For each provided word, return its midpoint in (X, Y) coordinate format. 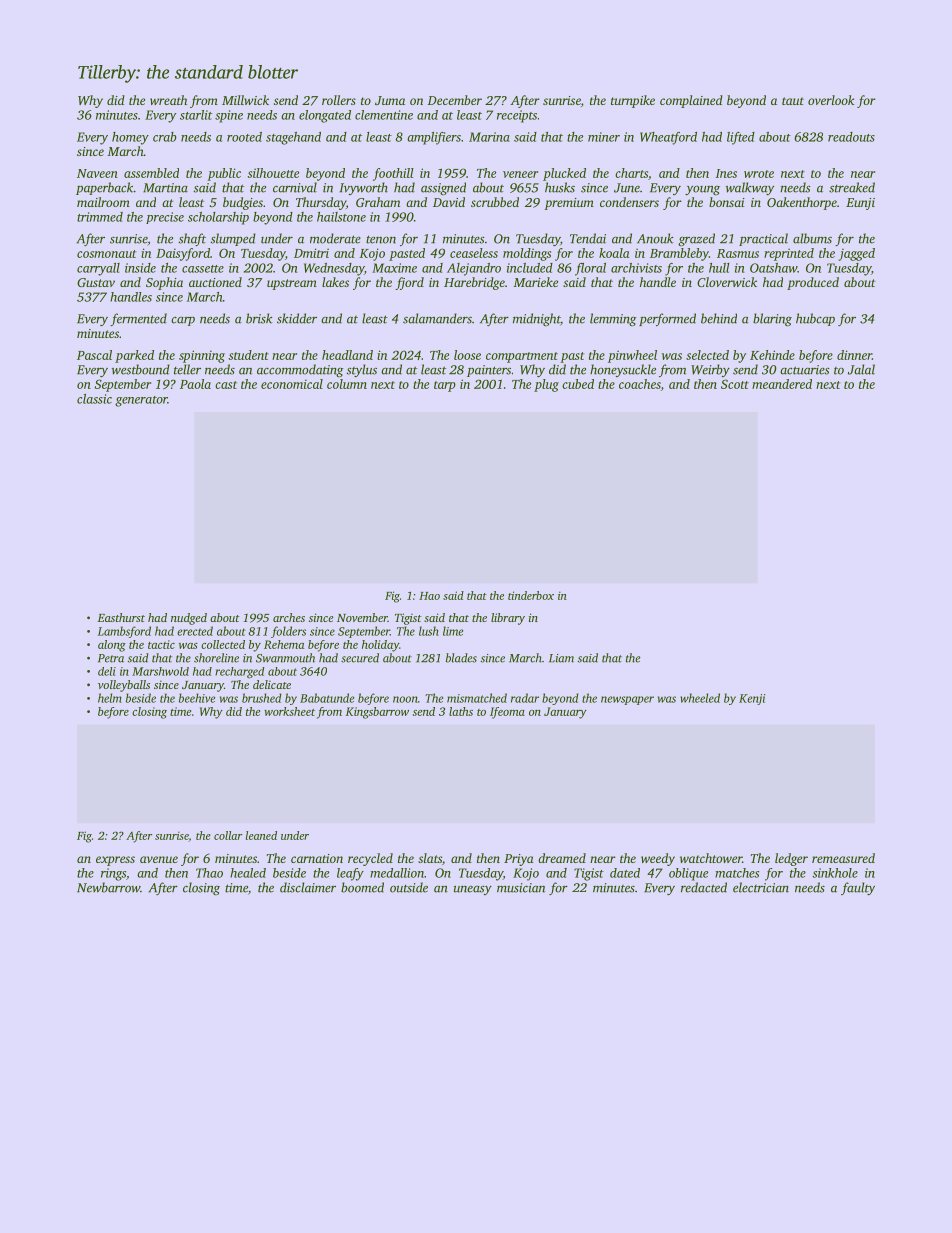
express (115, 861)
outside (409, 887)
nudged (189, 619)
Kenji (752, 699)
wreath (168, 100)
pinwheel (632, 356)
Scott (735, 384)
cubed (578, 384)
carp (183, 321)
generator (141, 401)
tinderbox (531, 595)
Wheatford (668, 138)
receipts (517, 116)
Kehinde (772, 355)
